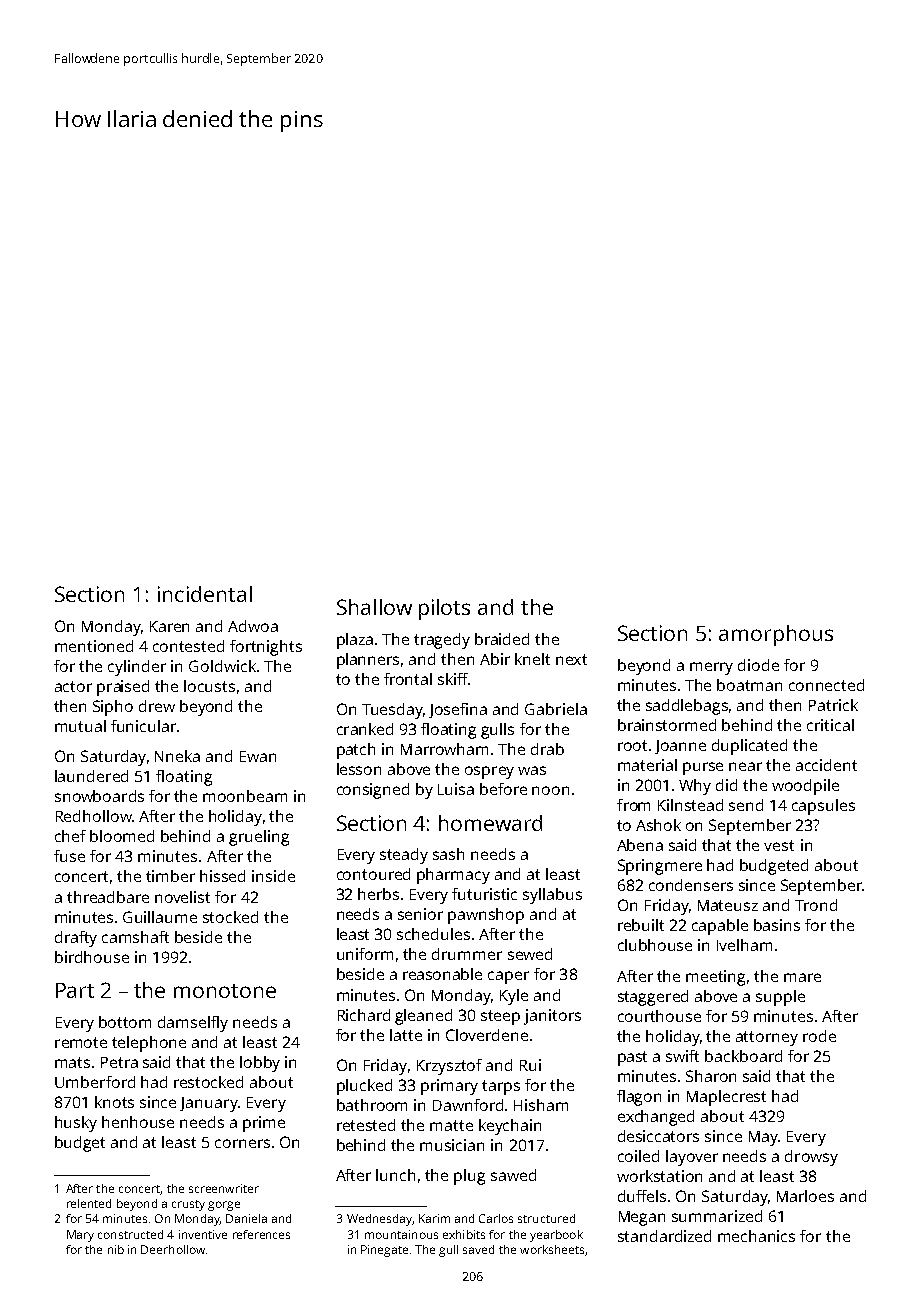 This document has width=924, height=1308. What do you see at coordinates (513, 1175) in the document?
I see `sawed` at bounding box center [513, 1175].
